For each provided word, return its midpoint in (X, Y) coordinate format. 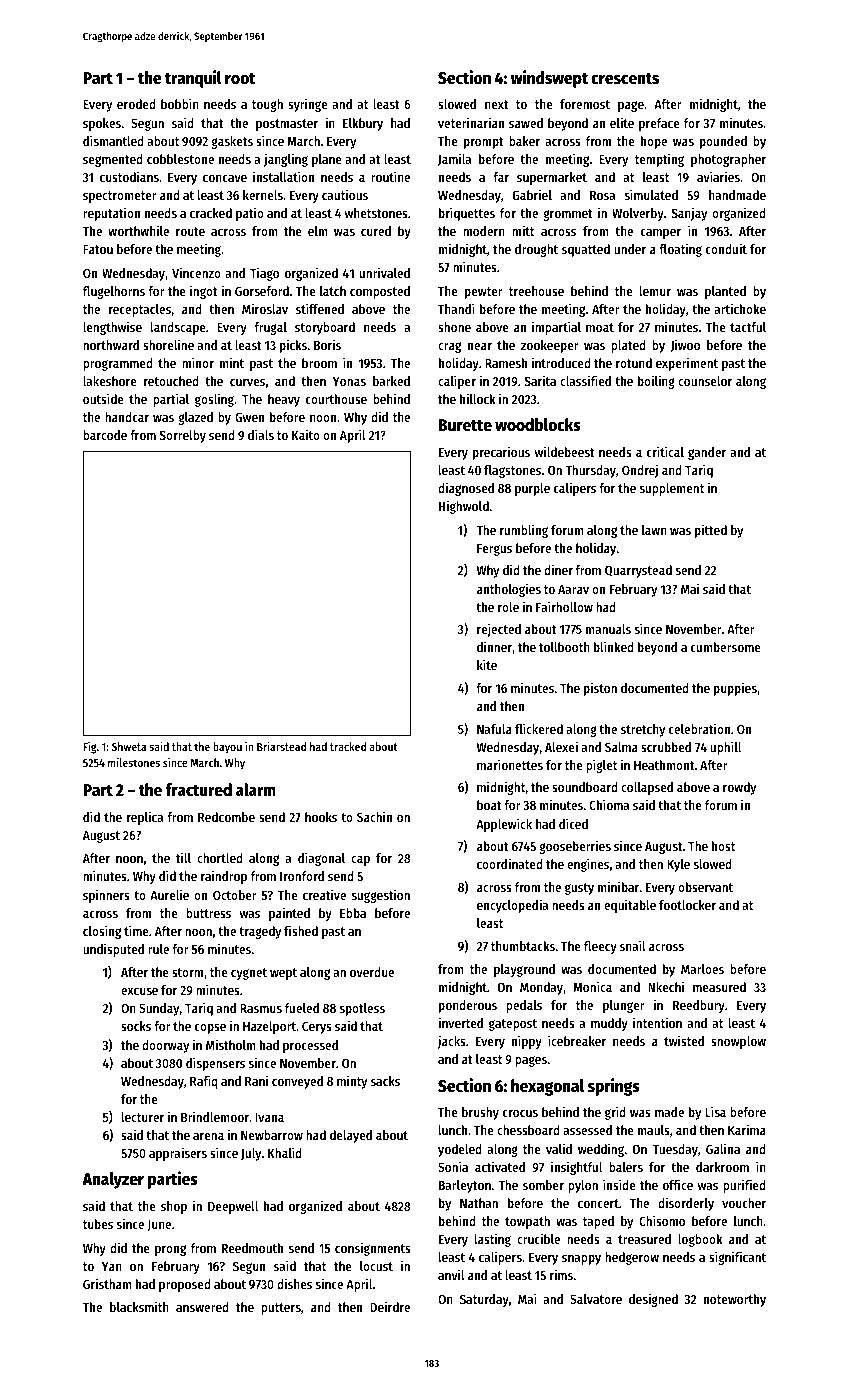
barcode (105, 435)
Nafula (494, 729)
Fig (89, 748)
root (240, 79)
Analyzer (113, 1180)
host (723, 846)
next (497, 104)
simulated (651, 194)
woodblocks (538, 425)
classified (585, 380)
